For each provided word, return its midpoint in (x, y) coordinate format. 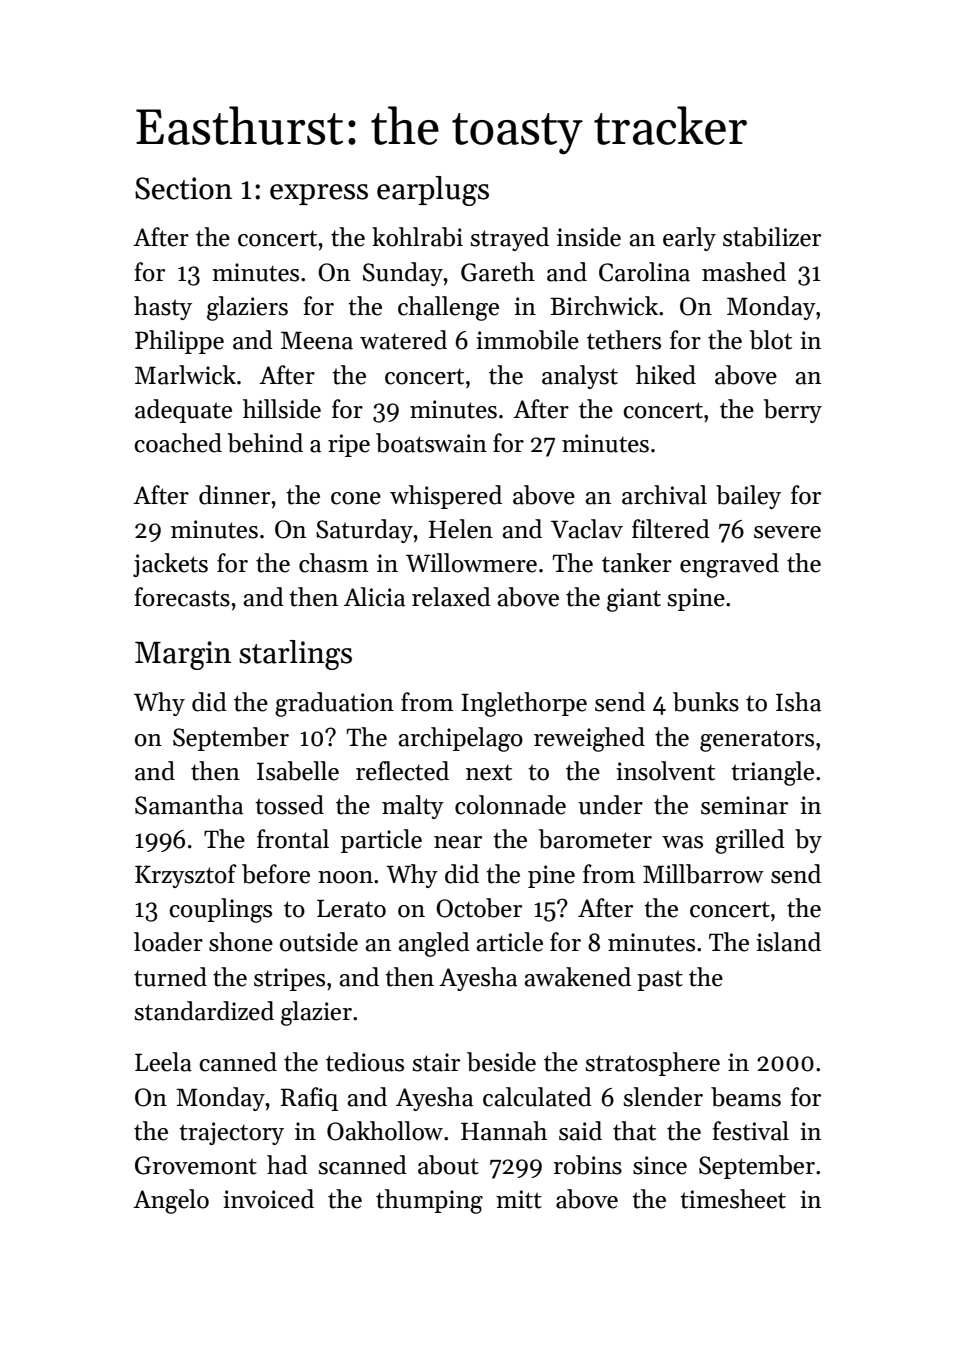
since (660, 1165)
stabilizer (772, 237)
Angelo (171, 1201)
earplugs (433, 191)
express (319, 194)
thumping (429, 1201)
